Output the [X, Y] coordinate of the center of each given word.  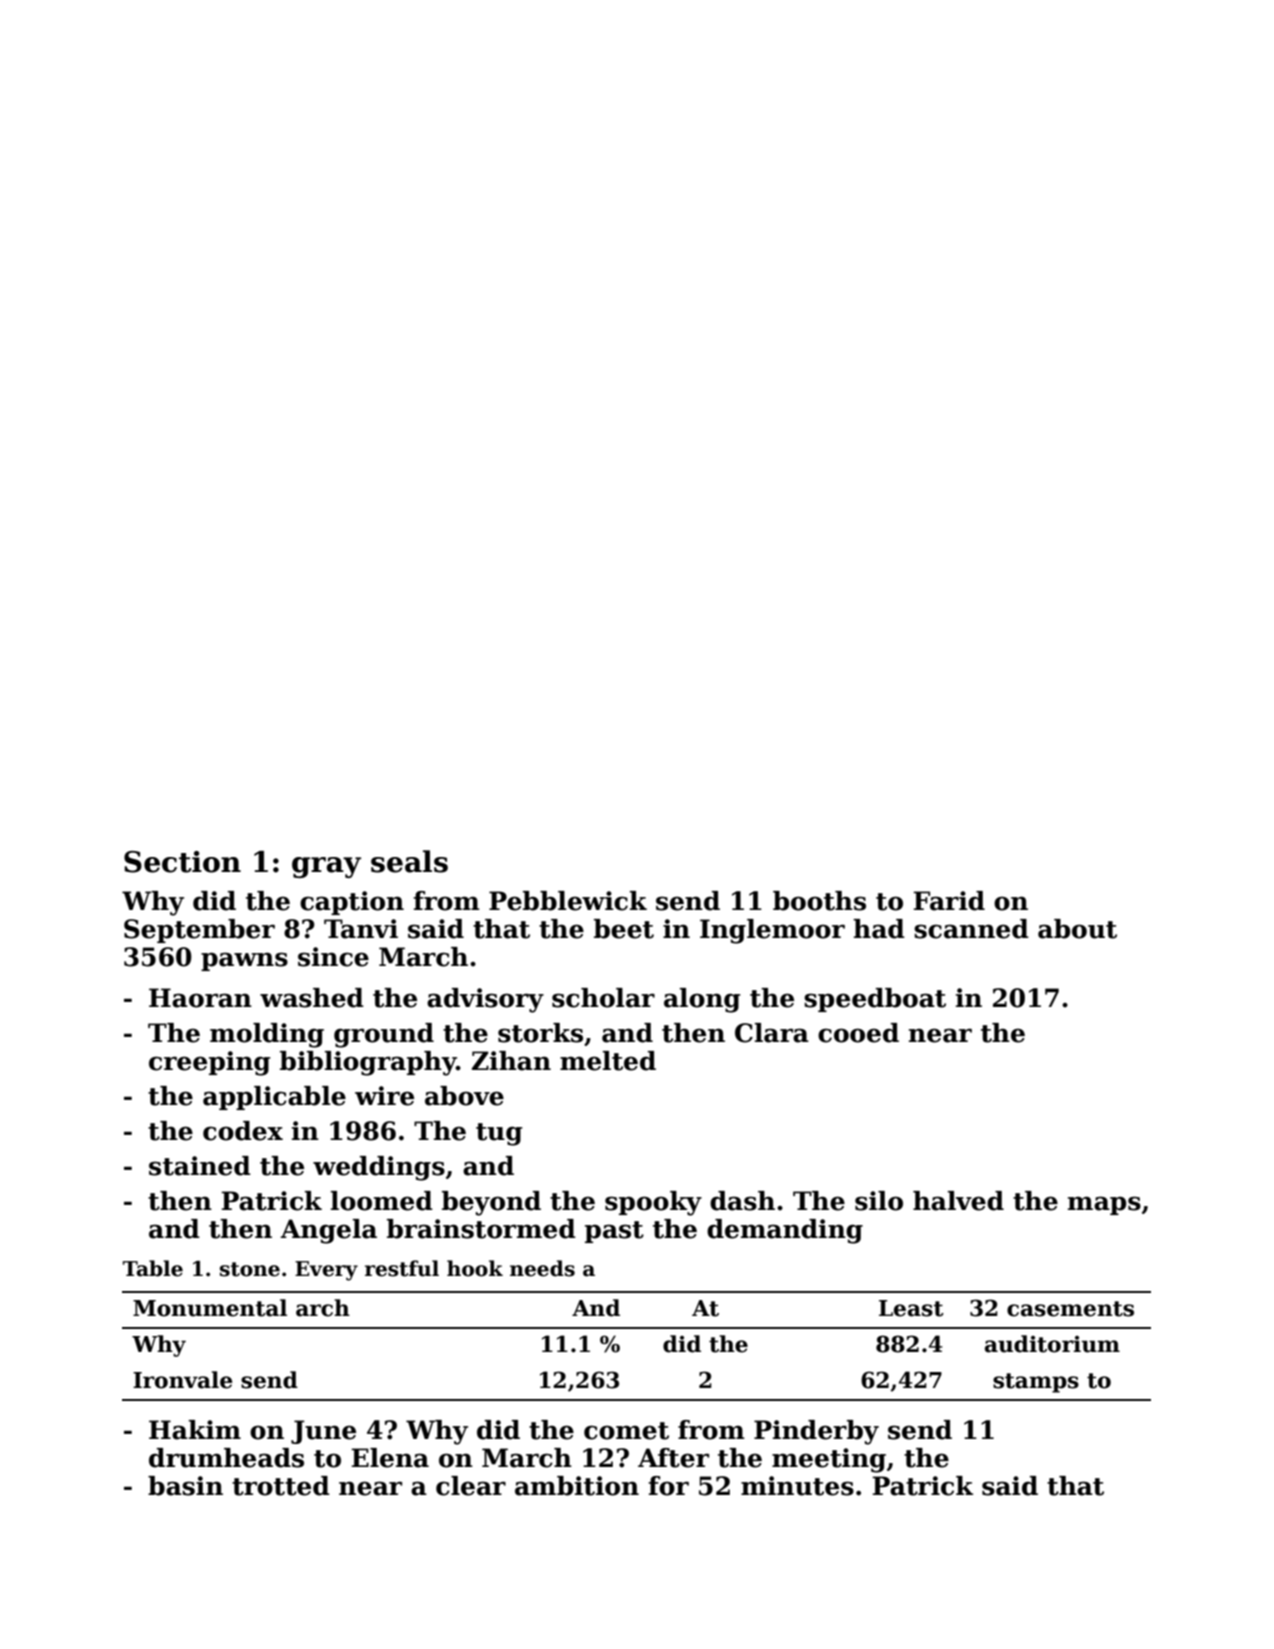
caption [352, 903]
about [1077, 929]
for [668, 1486]
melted [608, 1061]
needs [542, 1268]
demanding [785, 1231]
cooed [858, 1033]
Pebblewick [568, 901]
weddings [379, 1168]
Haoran [200, 998]
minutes [797, 1486]
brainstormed [481, 1229]
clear [471, 1486]
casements [1070, 1309]
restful [402, 1268]
